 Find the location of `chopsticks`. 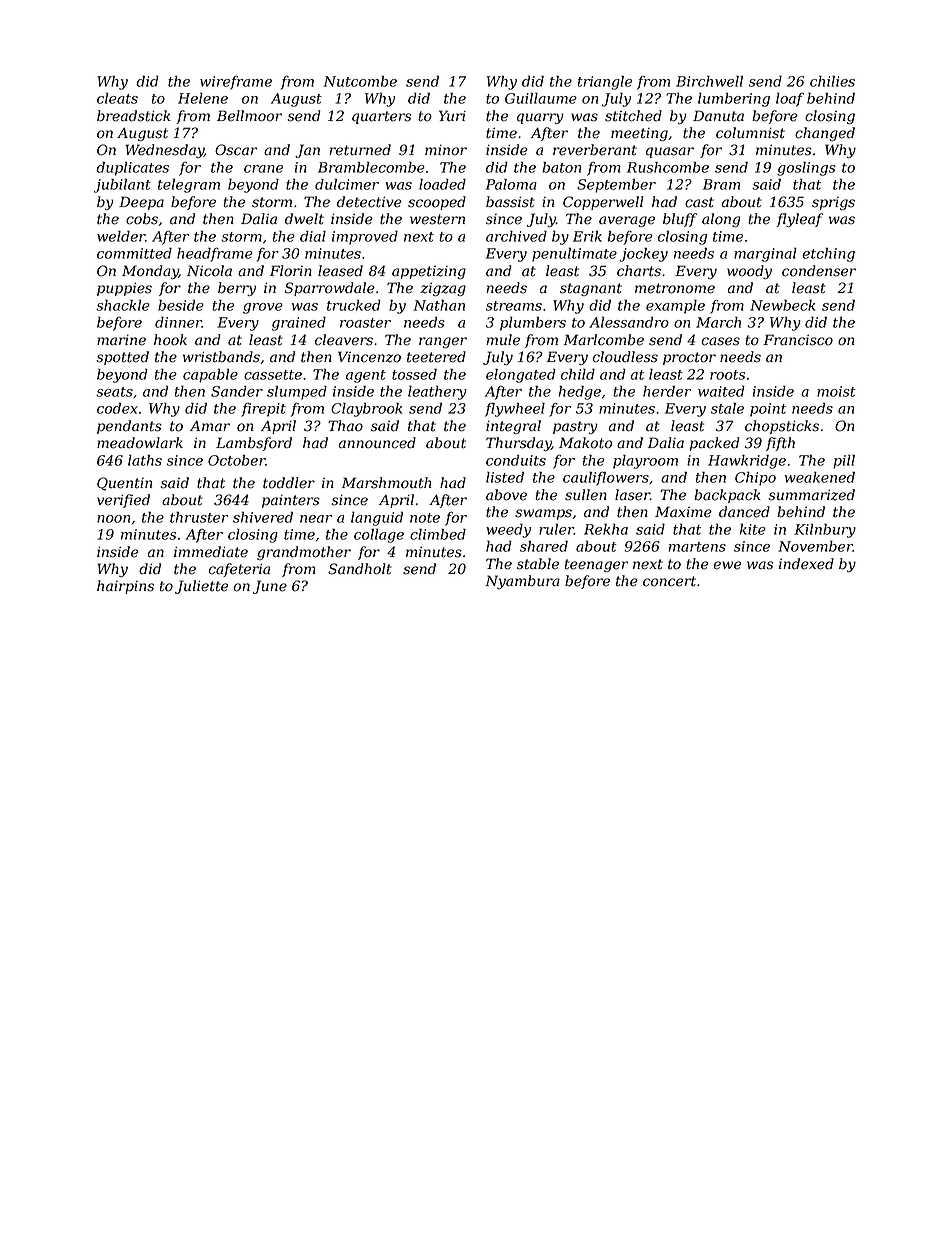

chopsticks is located at coordinates (782, 427).
